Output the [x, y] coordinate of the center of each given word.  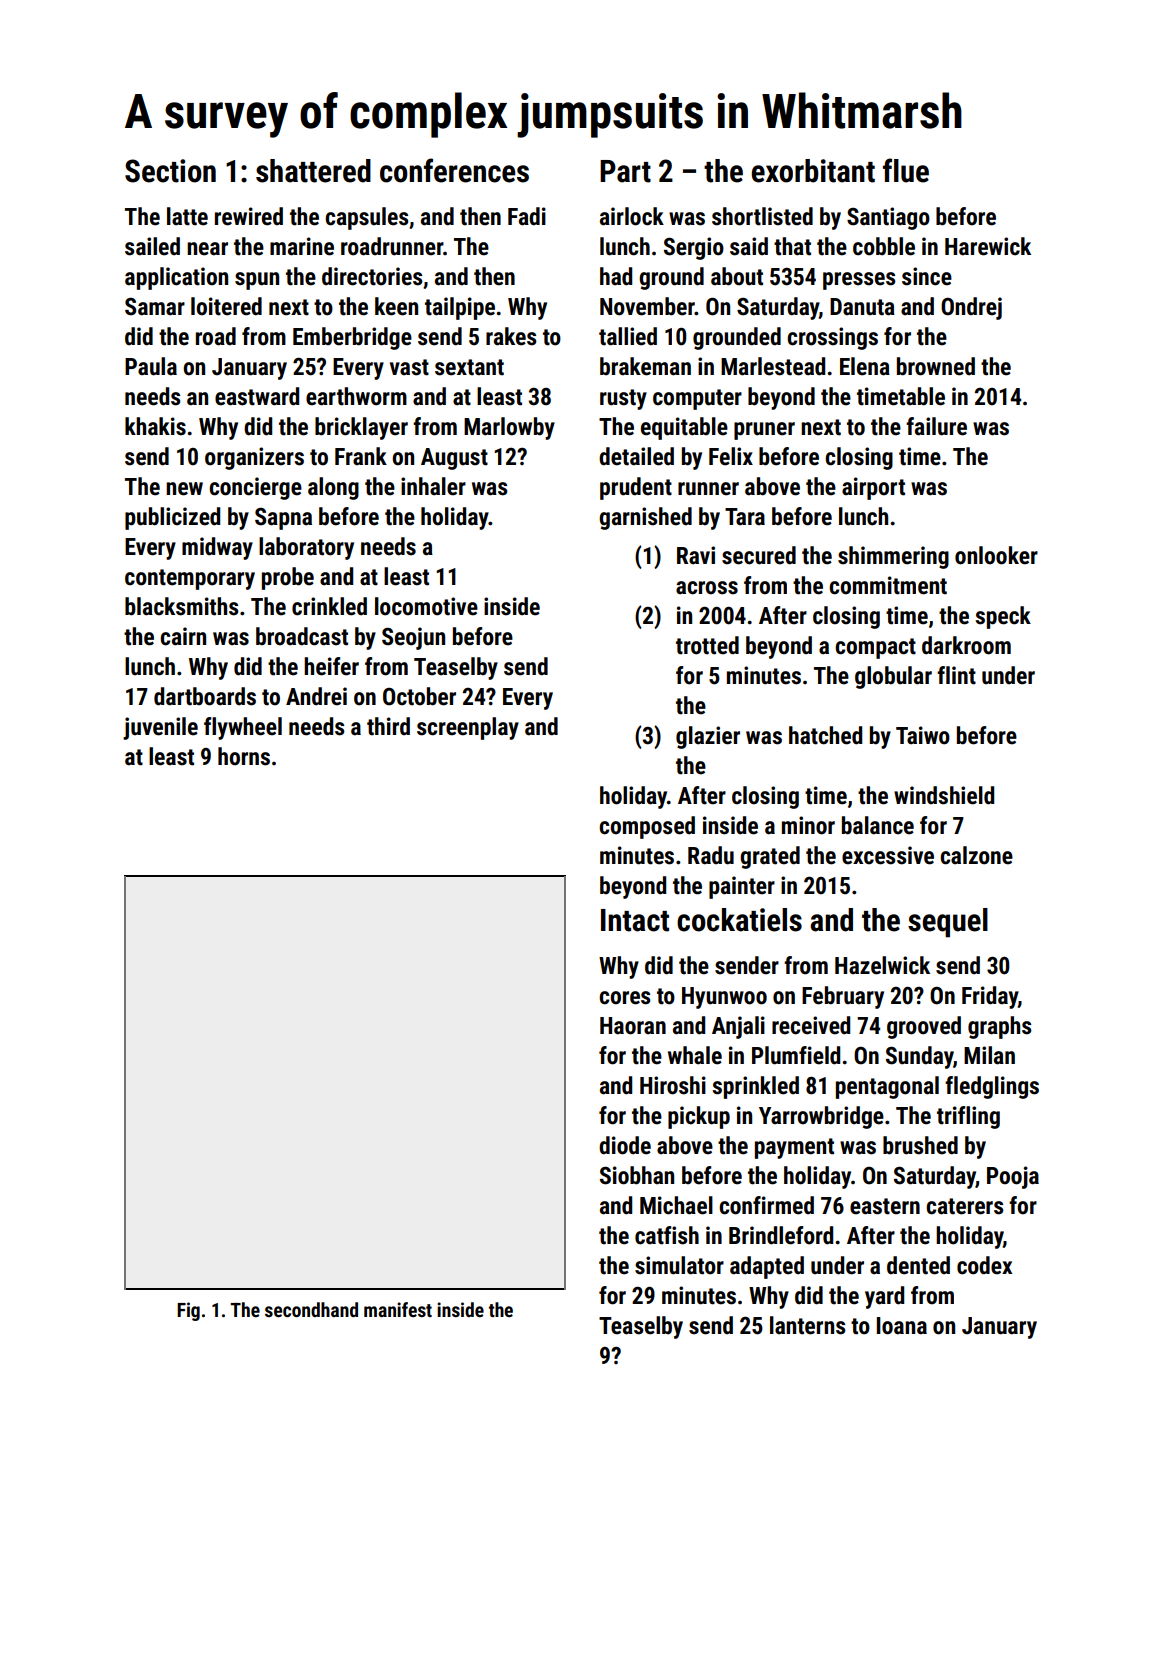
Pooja [1013, 1177]
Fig [188, 1311]
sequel [948, 923]
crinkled [329, 606]
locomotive [426, 606]
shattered [313, 171]
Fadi [527, 216]
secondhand [311, 1309]
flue [906, 170]
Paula [151, 366]
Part [625, 171]
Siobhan [637, 1175]
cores [625, 998]
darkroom [966, 645]
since [927, 276]
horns [244, 756]
